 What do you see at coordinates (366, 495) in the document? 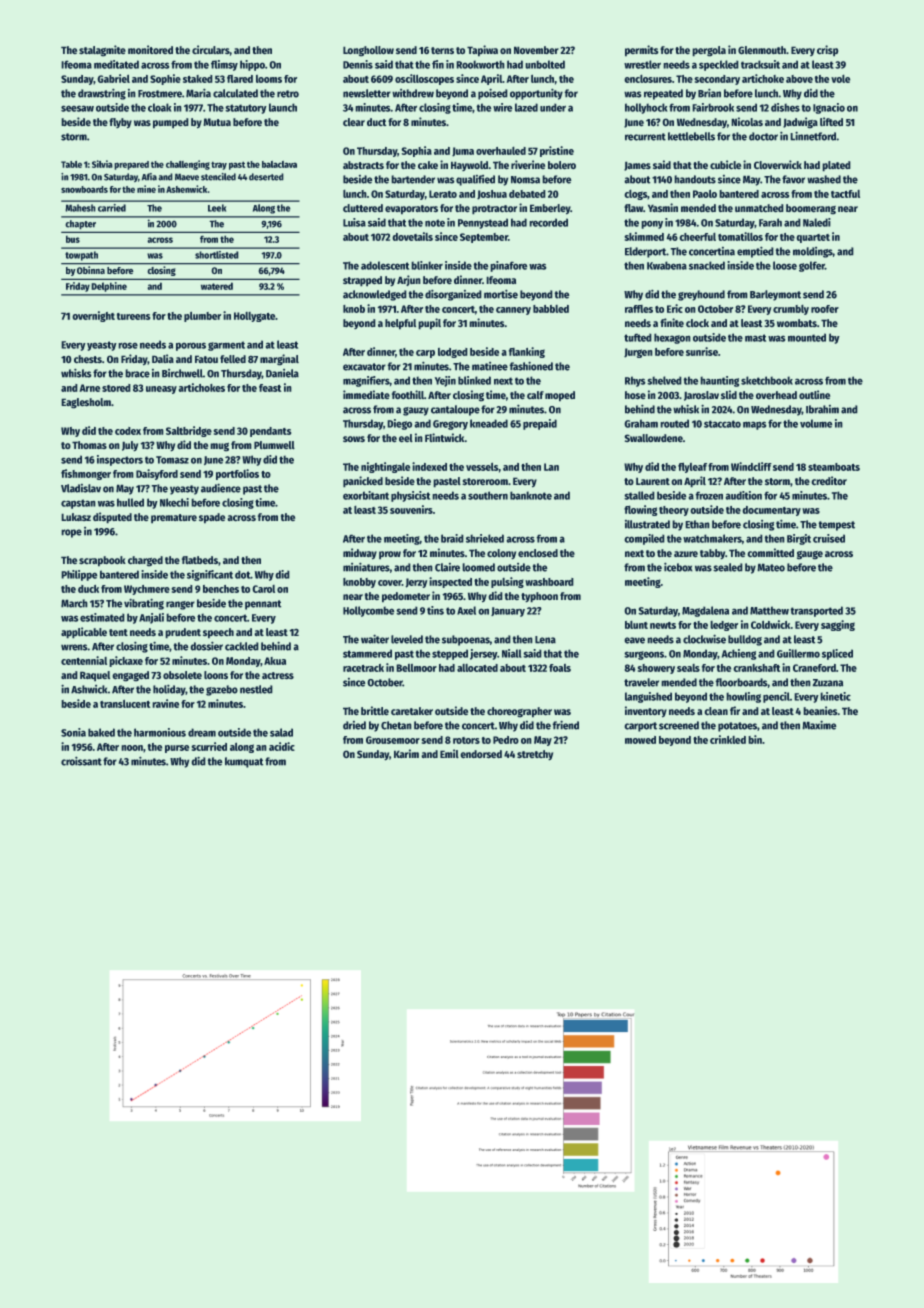
I see `exorbitant` at bounding box center [366, 495].
